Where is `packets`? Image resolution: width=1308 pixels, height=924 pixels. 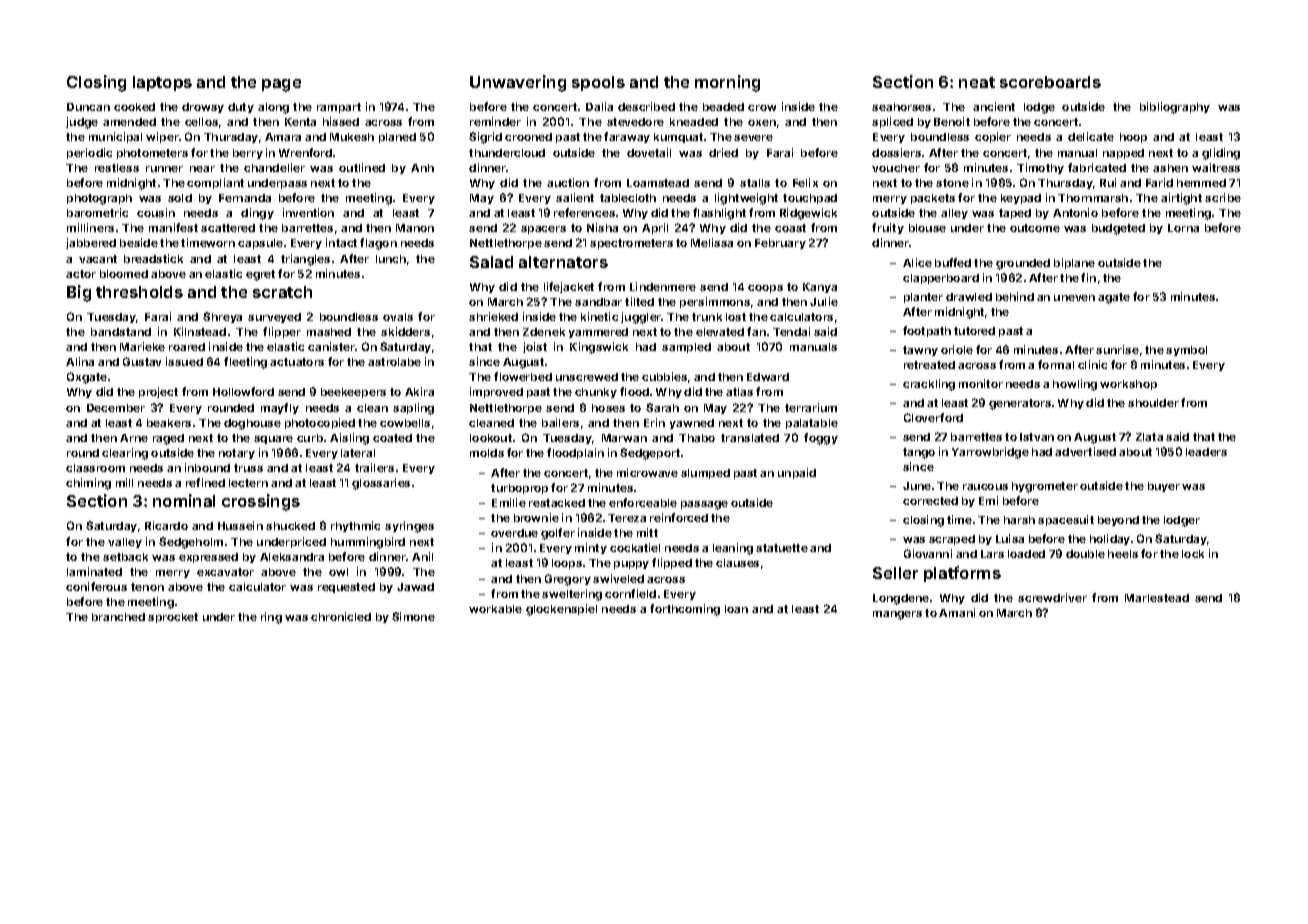
packets is located at coordinates (933, 199).
